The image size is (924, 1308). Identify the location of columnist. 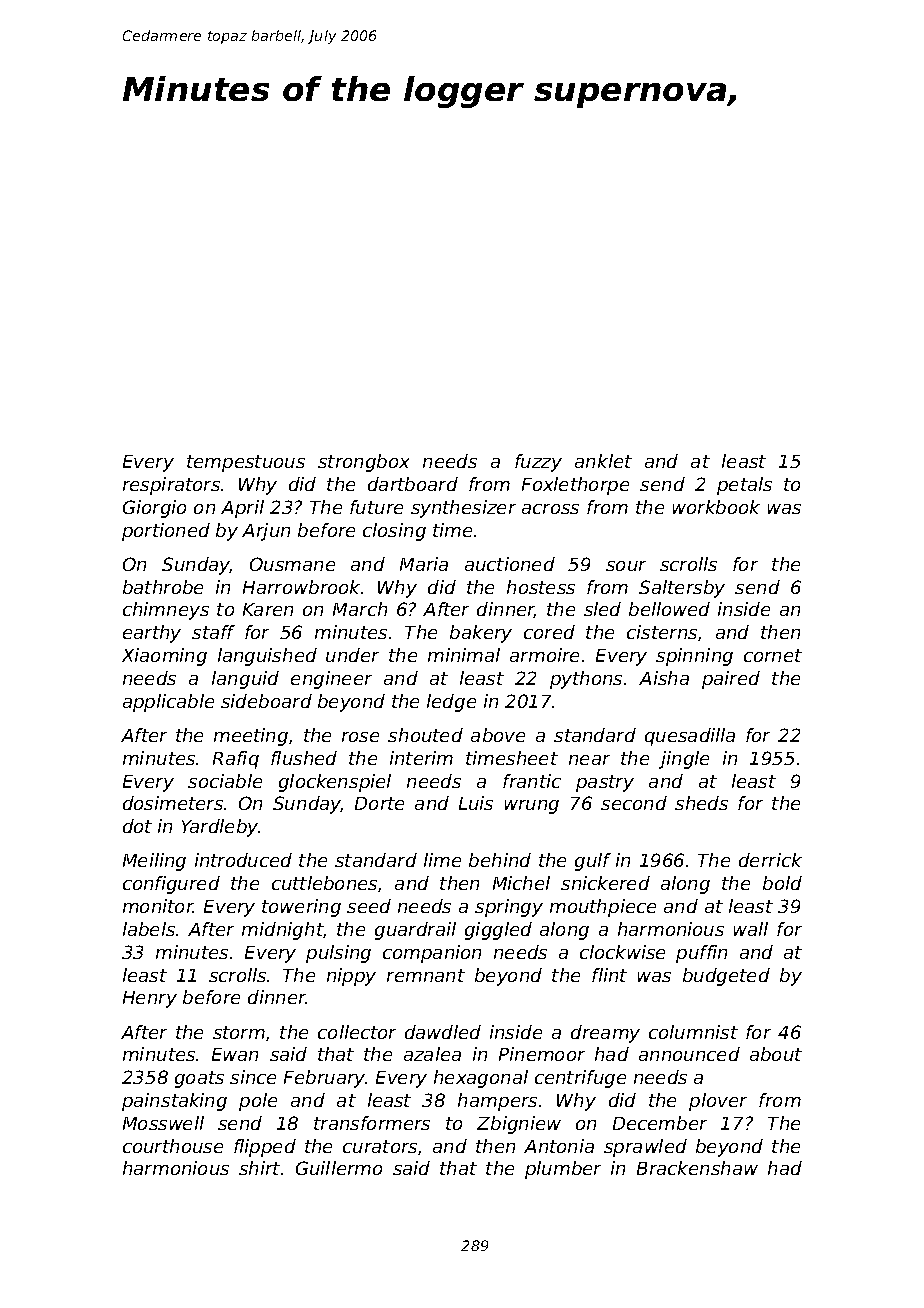
(693, 1032).
